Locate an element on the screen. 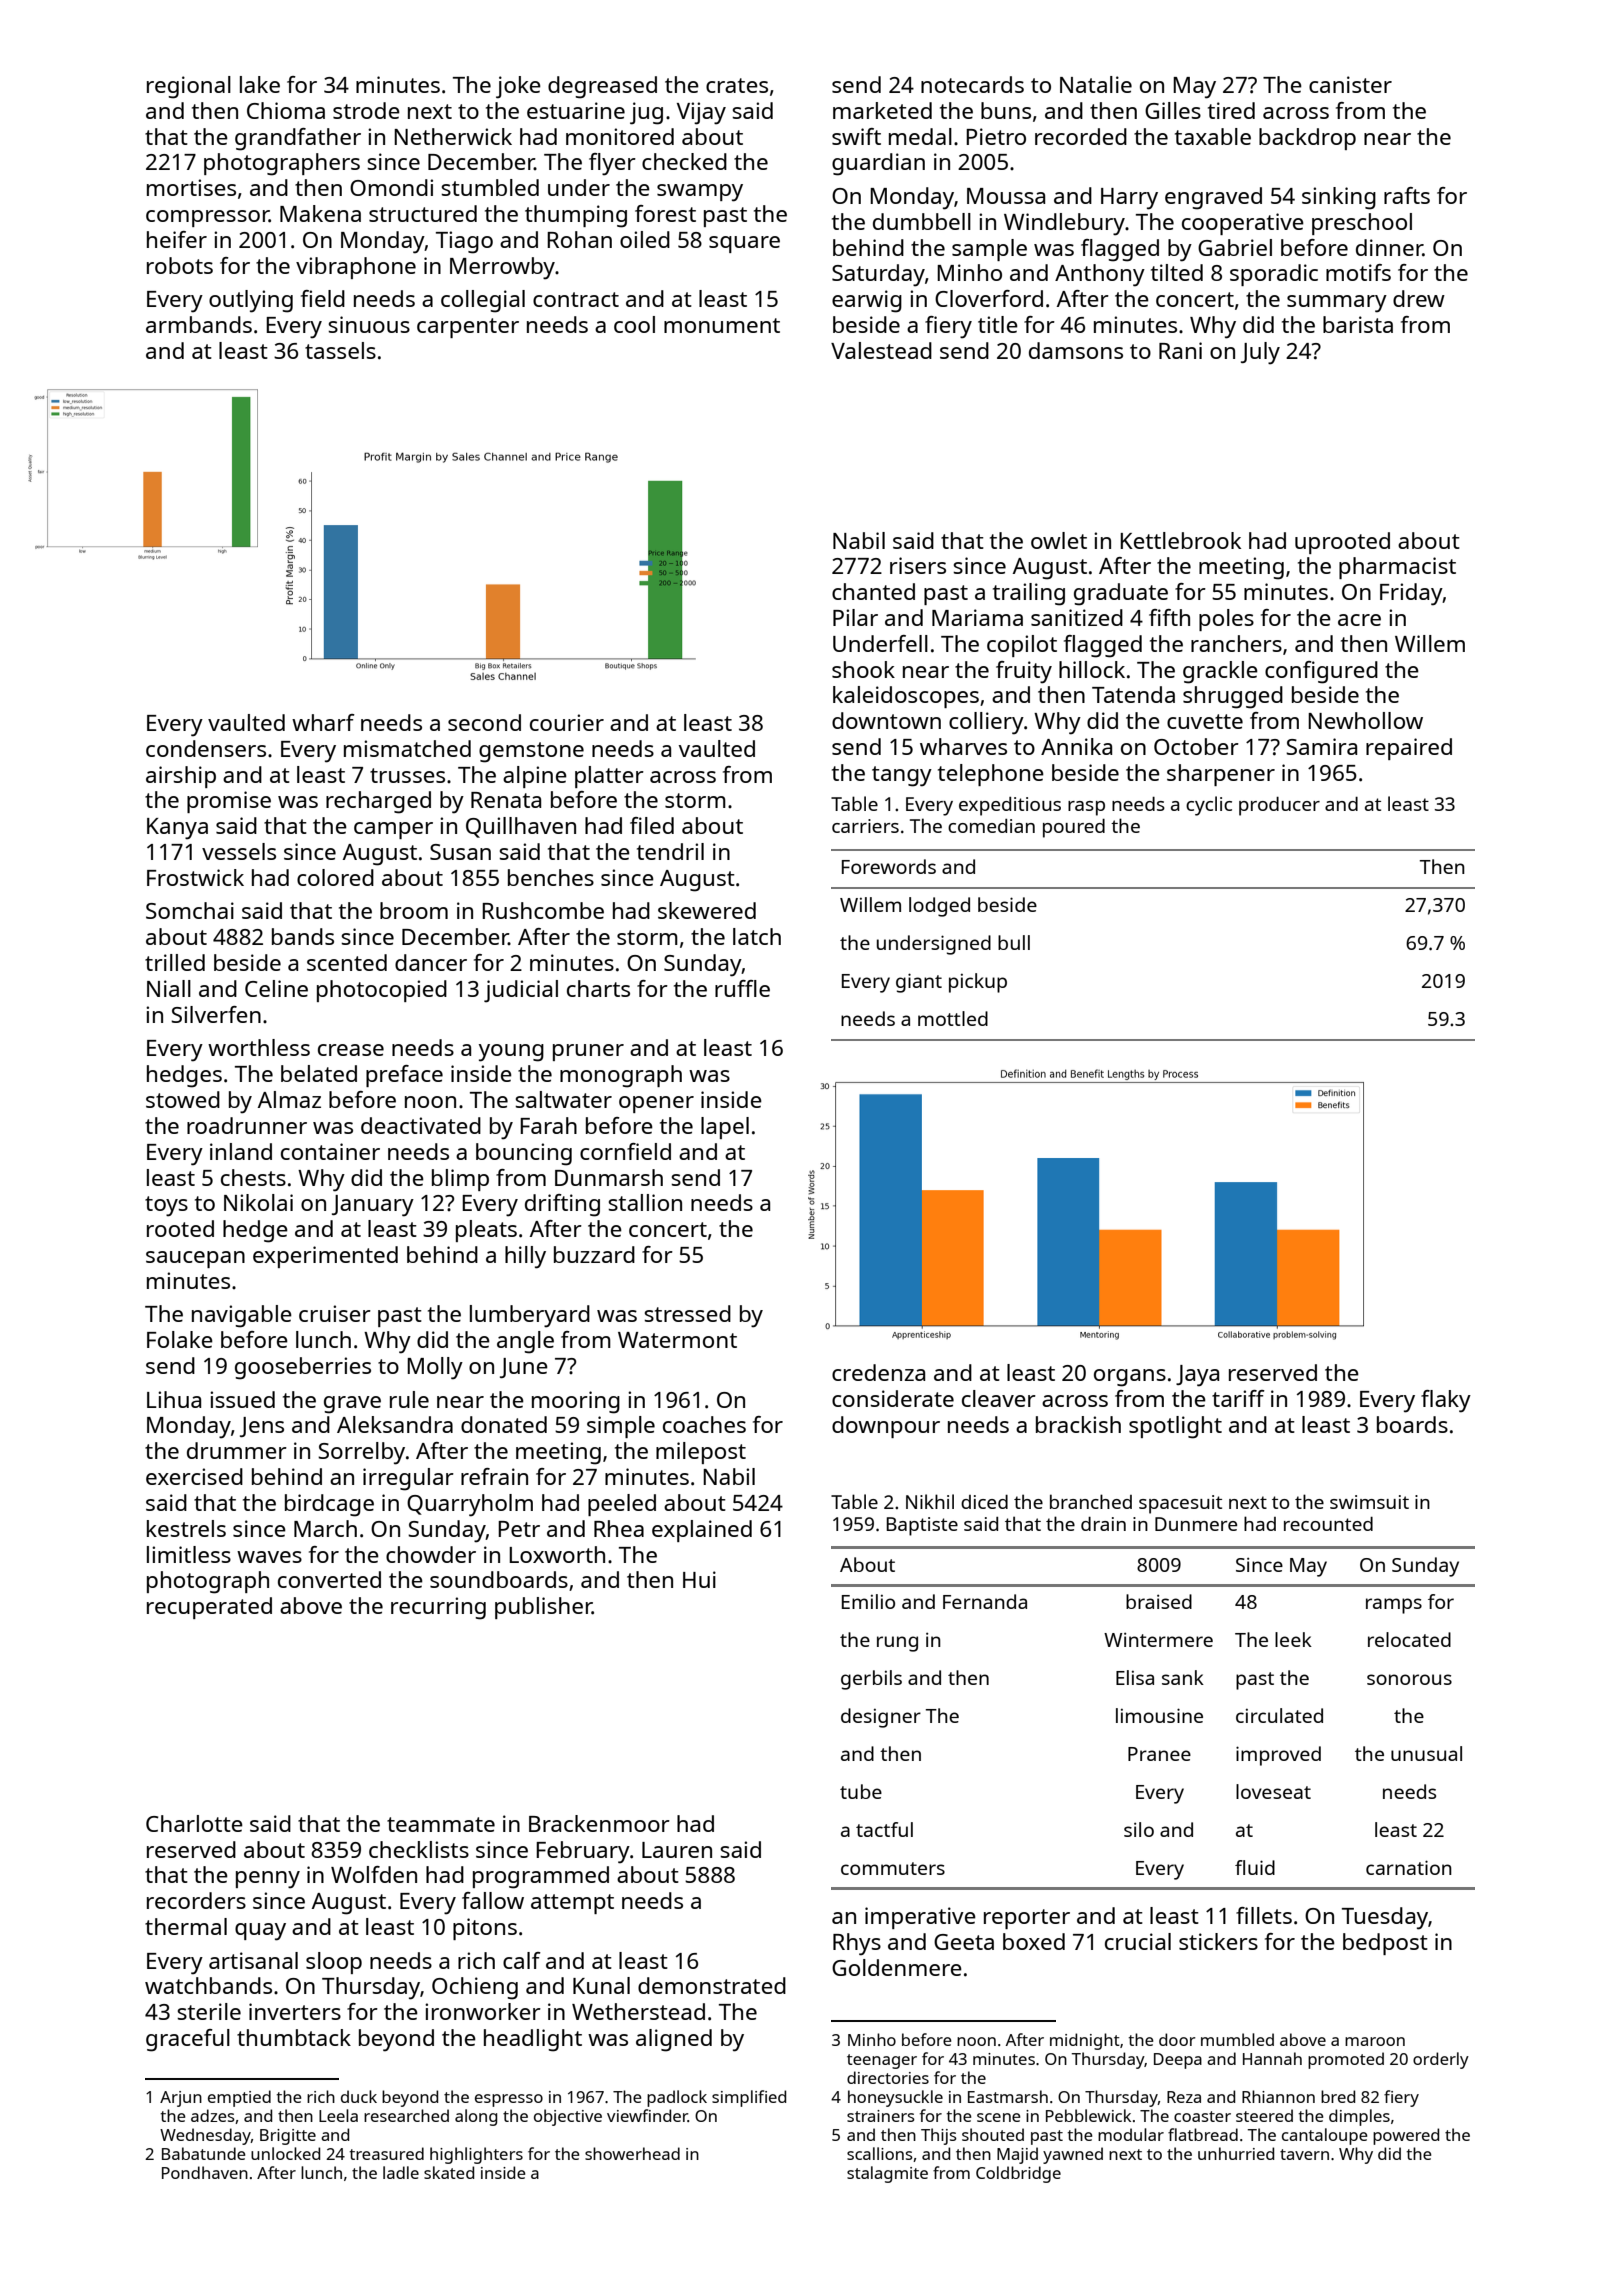 The image size is (1620, 2292). blimp is located at coordinates (460, 1180).
